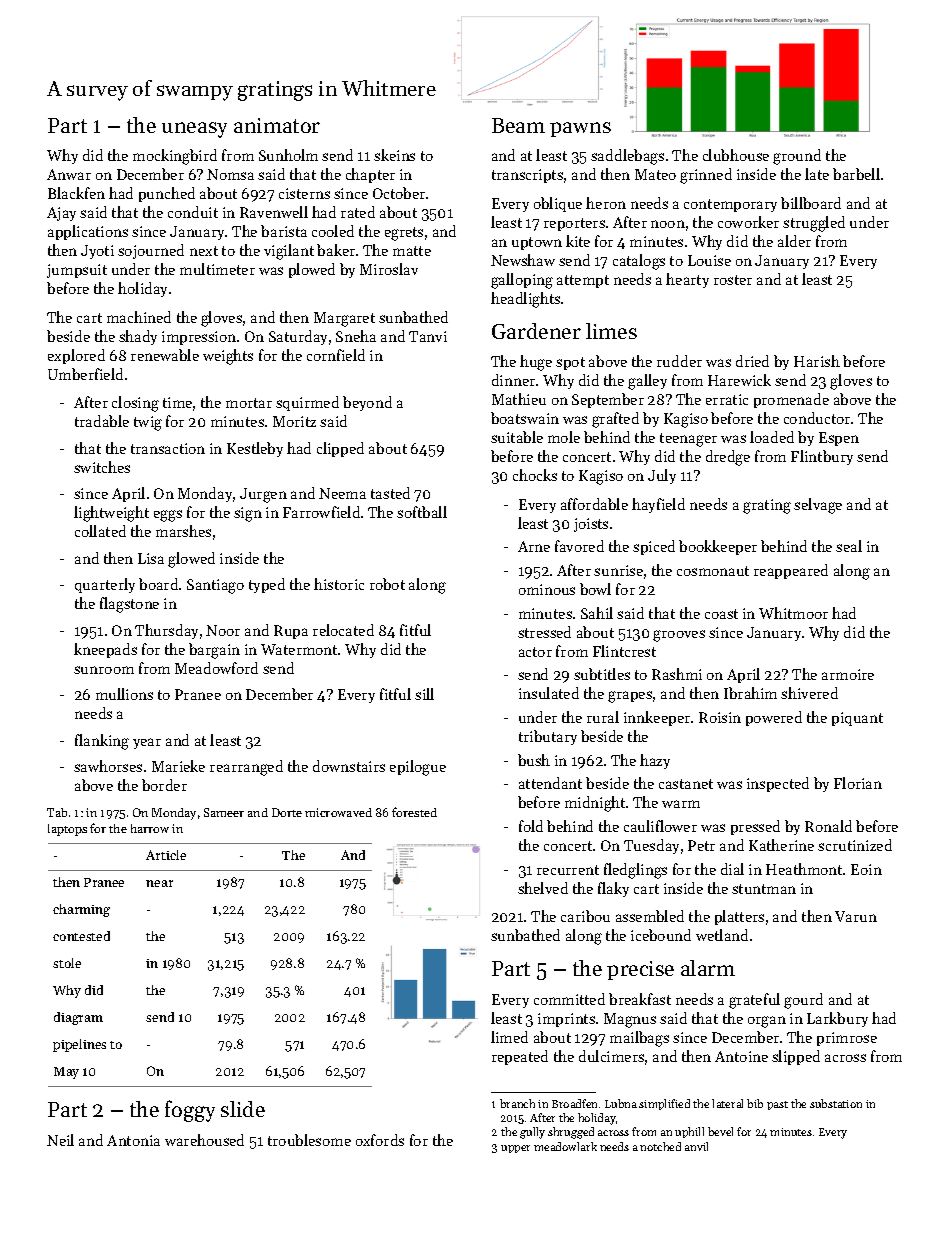 The height and width of the screenshot is (1233, 952). I want to click on Santiago, so click(215, 586).
